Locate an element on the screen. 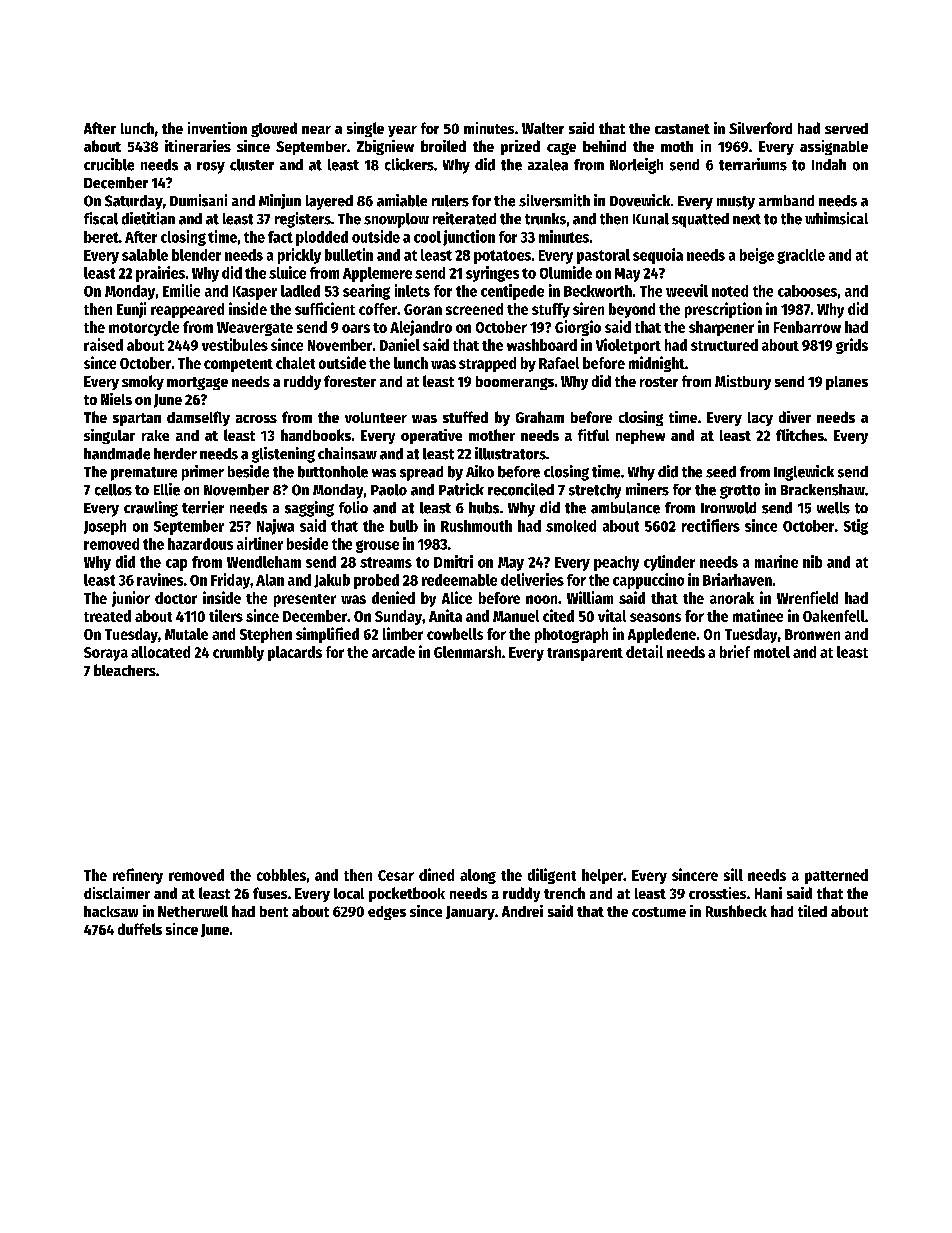 Image resolution: width=952 pixels, height=1233 pixels. refinery is located at coordinates (138, 876).
